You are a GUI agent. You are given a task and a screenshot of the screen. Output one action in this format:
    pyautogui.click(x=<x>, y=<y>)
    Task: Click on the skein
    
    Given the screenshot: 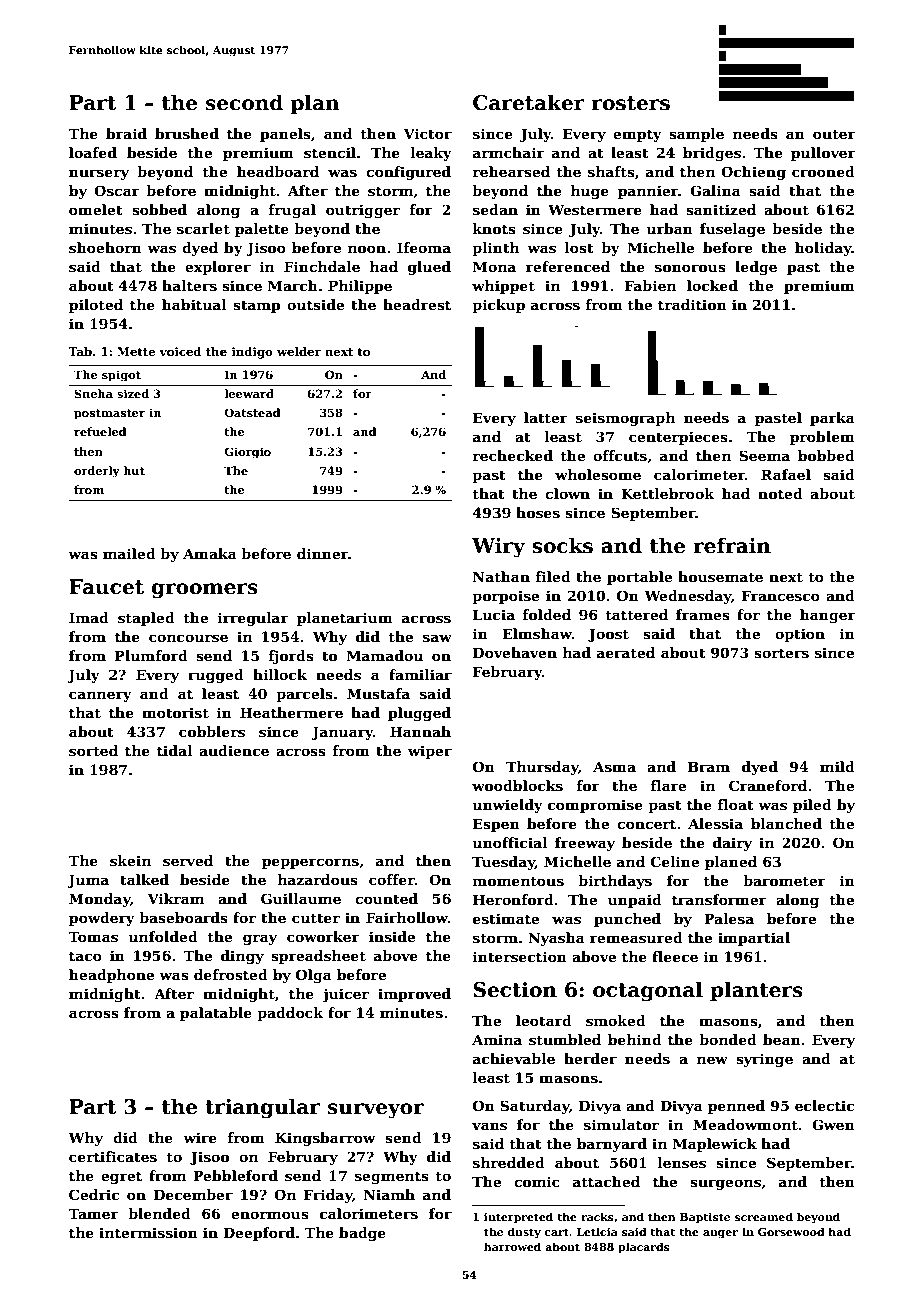 What is the action you would take?
    pyautogui.click(x=130, y=860)
